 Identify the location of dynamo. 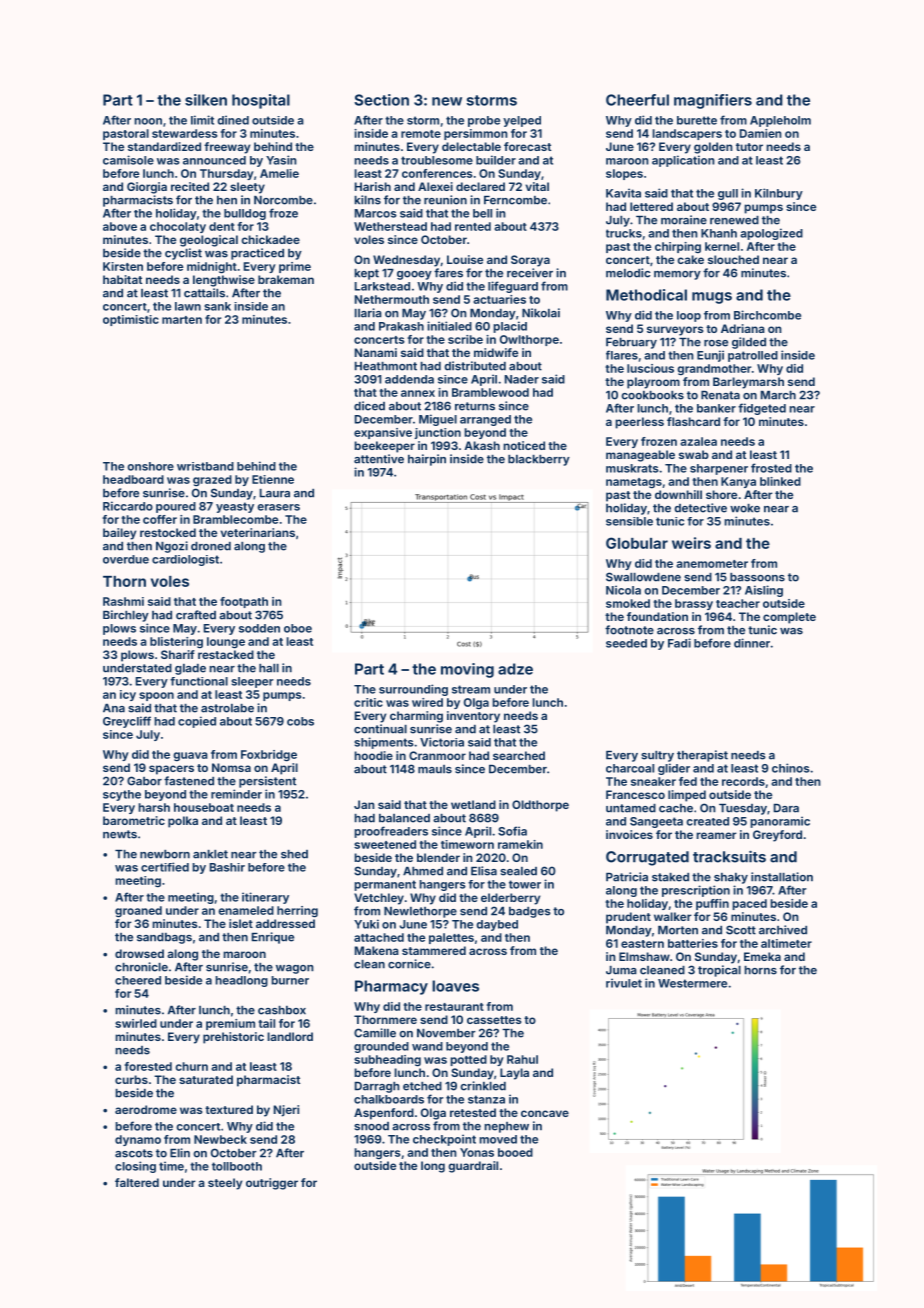
(138, 1140).
